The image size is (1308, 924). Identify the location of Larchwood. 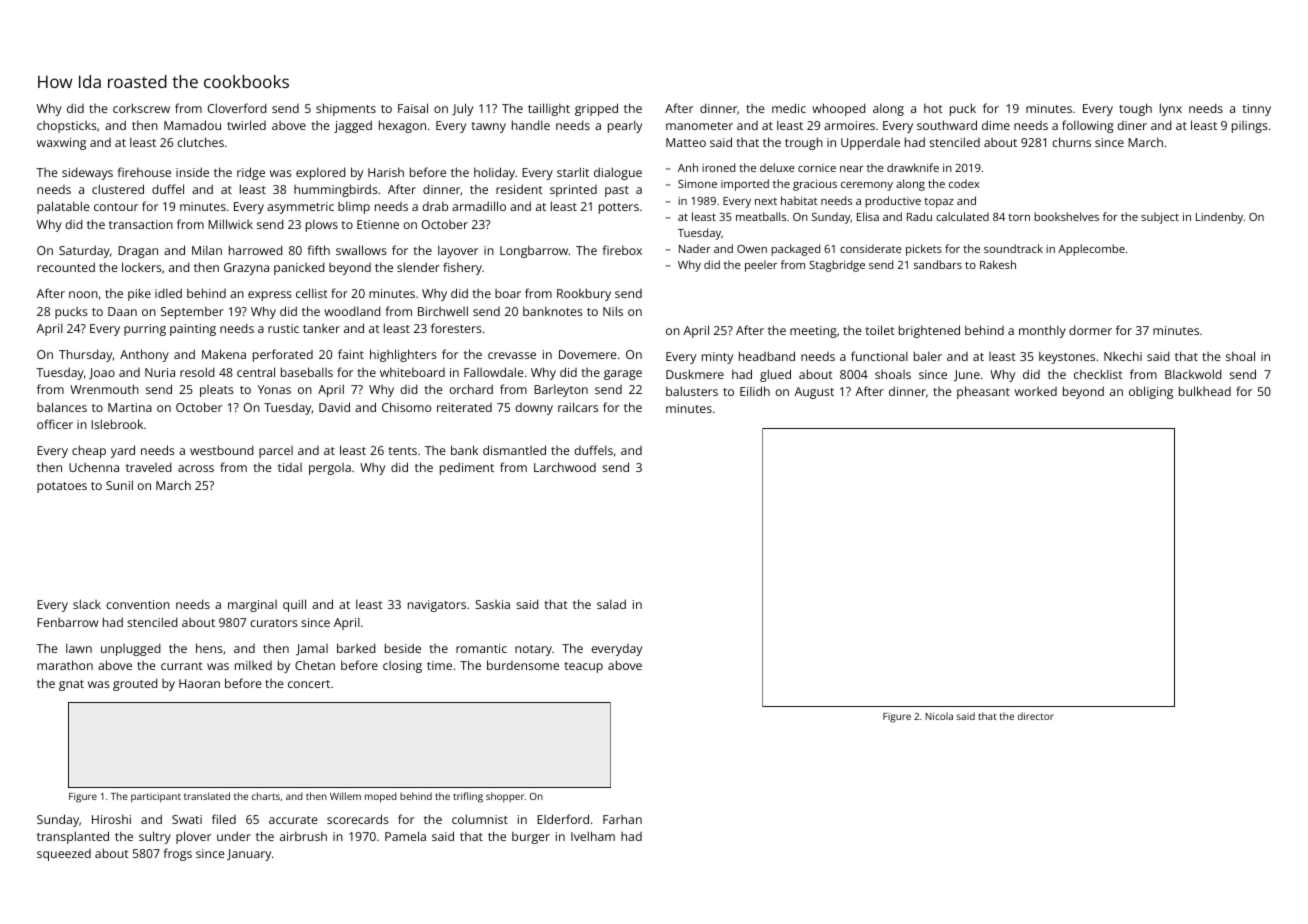
(565, 467).
